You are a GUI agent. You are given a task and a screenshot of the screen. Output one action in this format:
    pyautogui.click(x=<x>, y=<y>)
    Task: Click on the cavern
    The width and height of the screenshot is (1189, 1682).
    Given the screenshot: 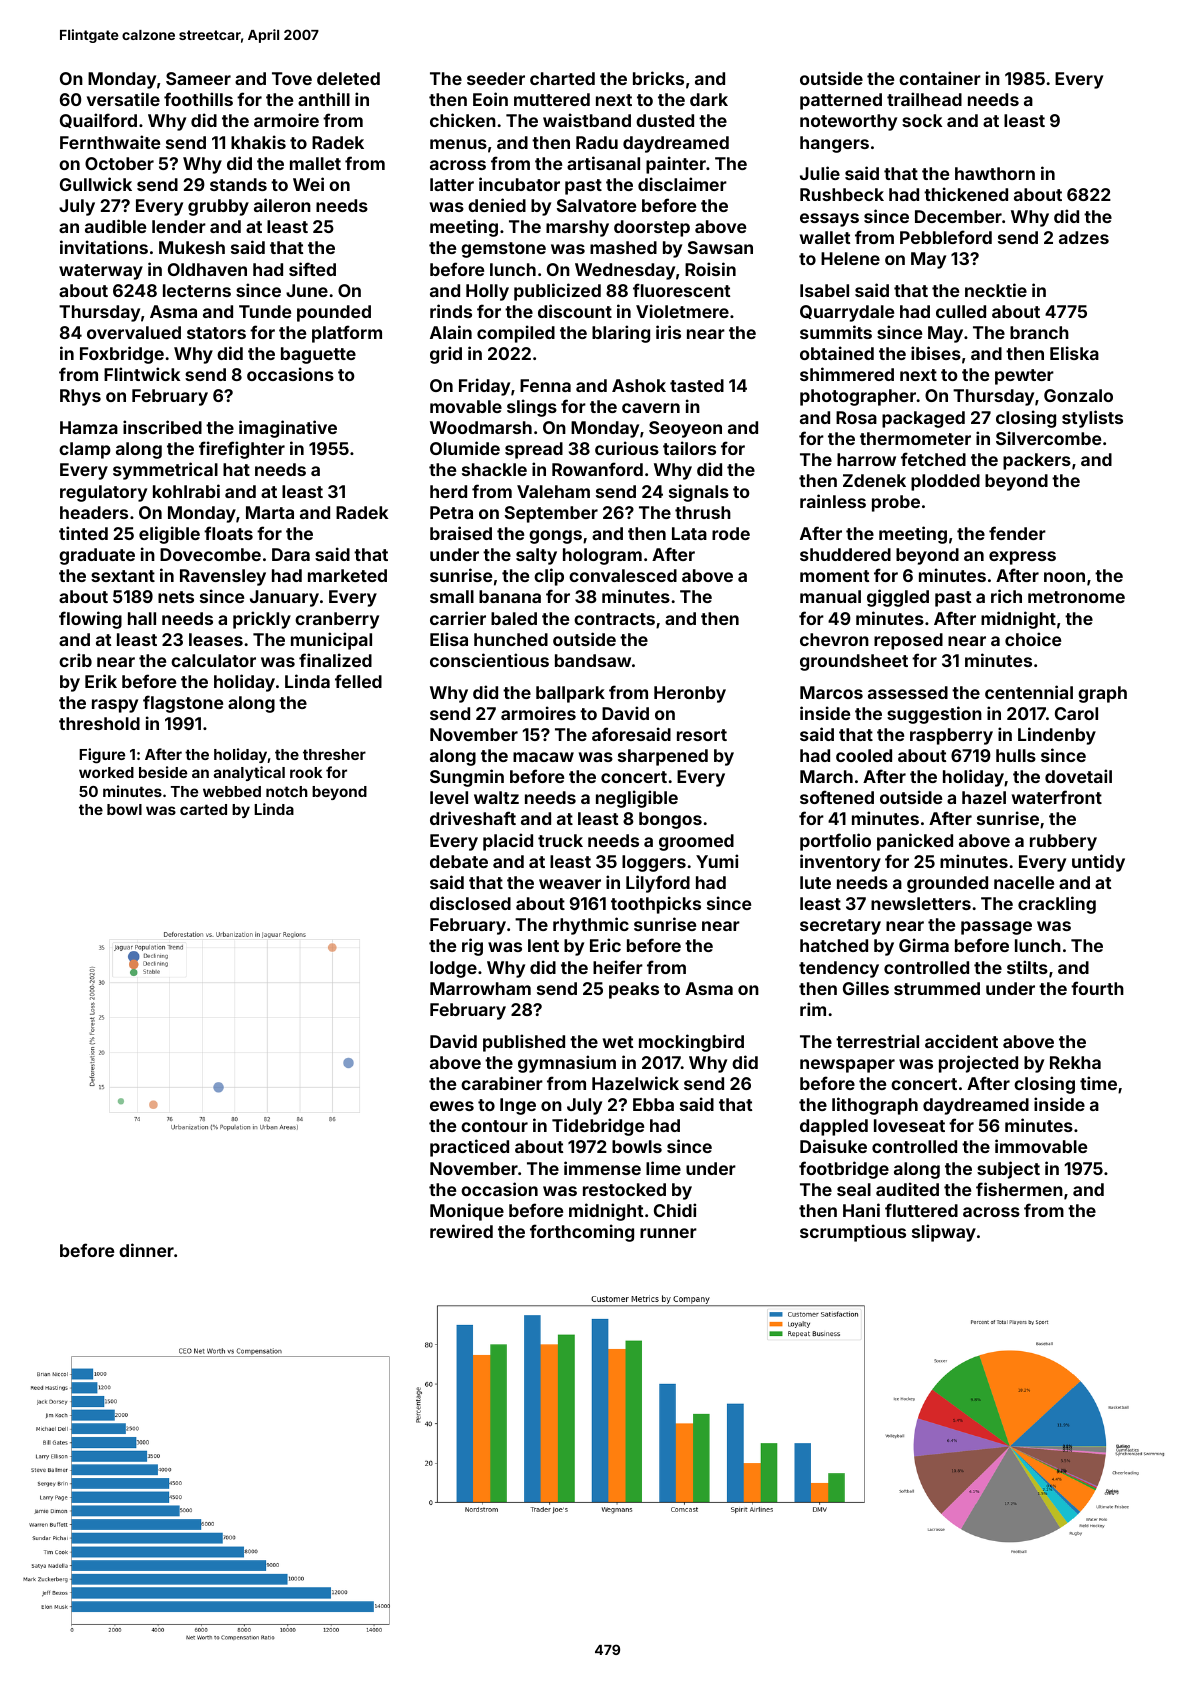 What is the action you would take?
    pyautogui.click(x=651, y=408)
